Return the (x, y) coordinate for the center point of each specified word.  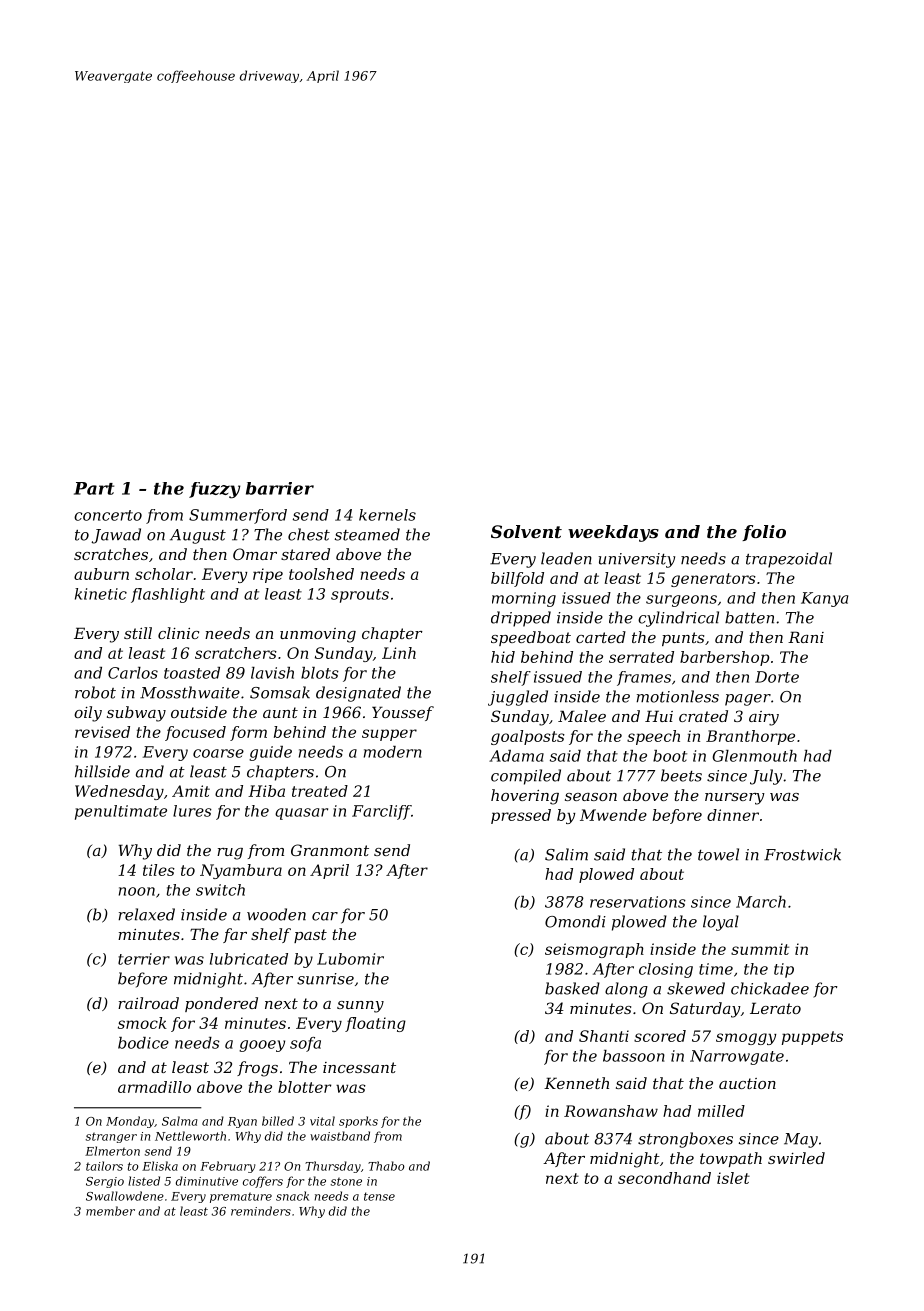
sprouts (360, 596)
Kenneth (576, 1083)
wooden (276, 914)
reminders (261, 1211)
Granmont (330, 850)
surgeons (681, 601)
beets (681, 775)
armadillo (154, 1087)
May (801, 1140)
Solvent (526, 531)
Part (94, 488)
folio (764, 533)
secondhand (664, 1178)
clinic (178, 633)
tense (379, 1196)
